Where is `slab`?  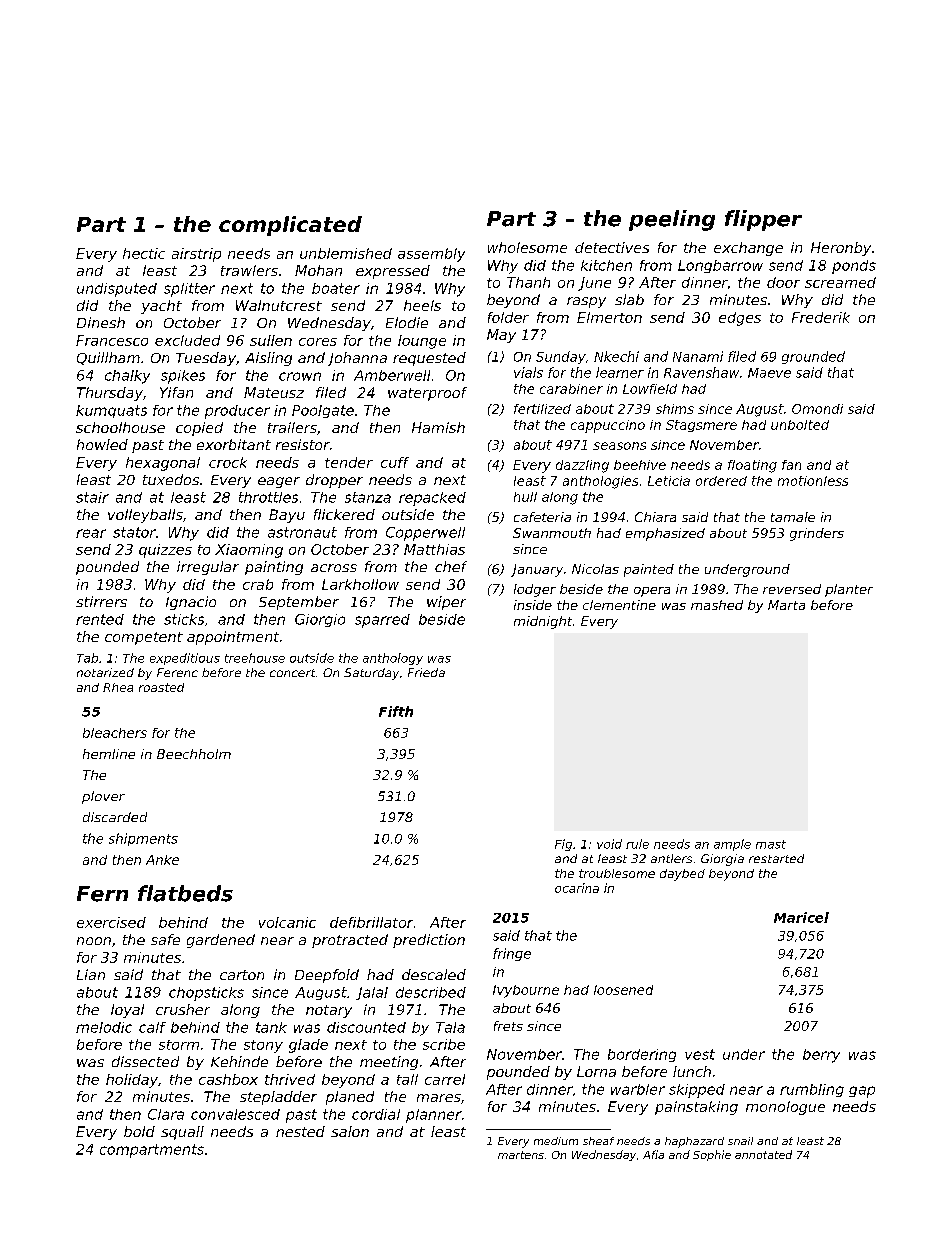 slab is located at coordinates (629, 299).
